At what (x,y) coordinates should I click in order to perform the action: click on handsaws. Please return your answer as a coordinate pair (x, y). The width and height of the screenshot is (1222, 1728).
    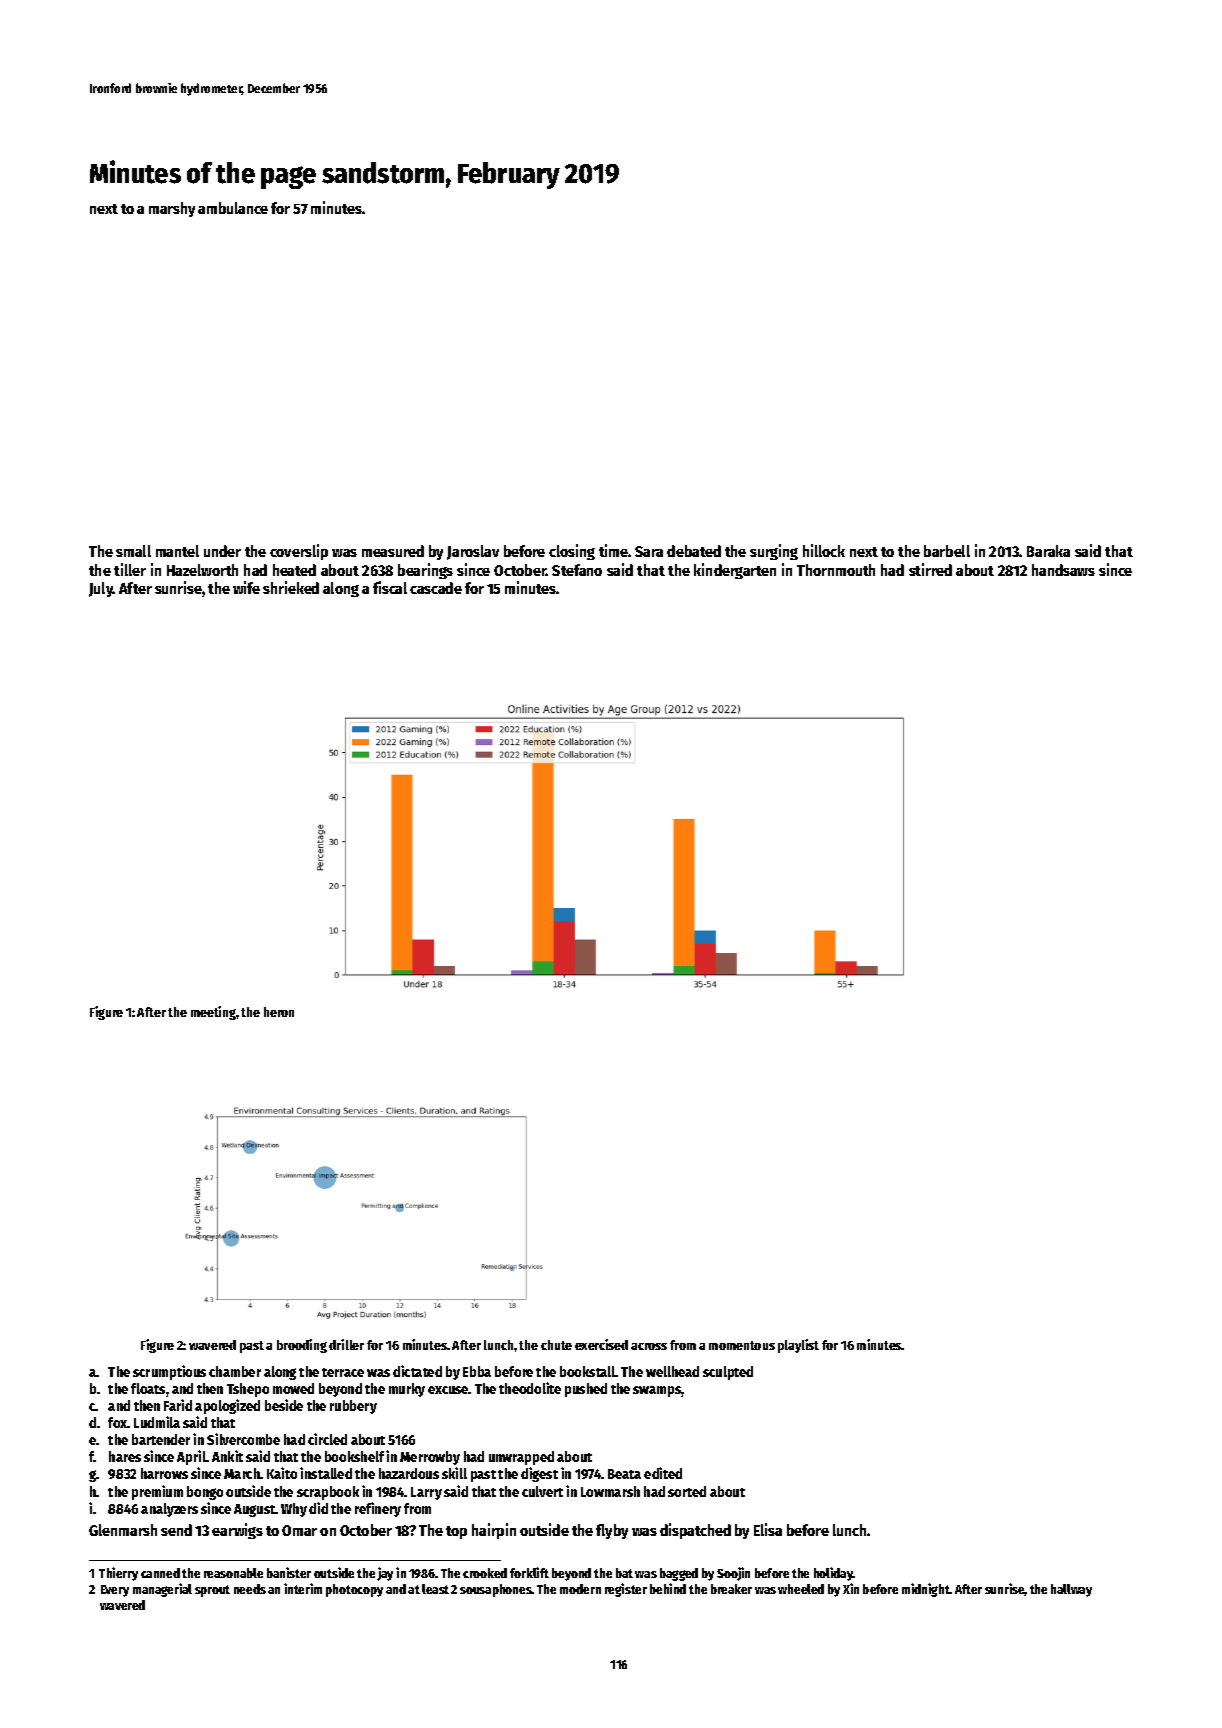
    Looking at the image, I should click on (1063, 570).
